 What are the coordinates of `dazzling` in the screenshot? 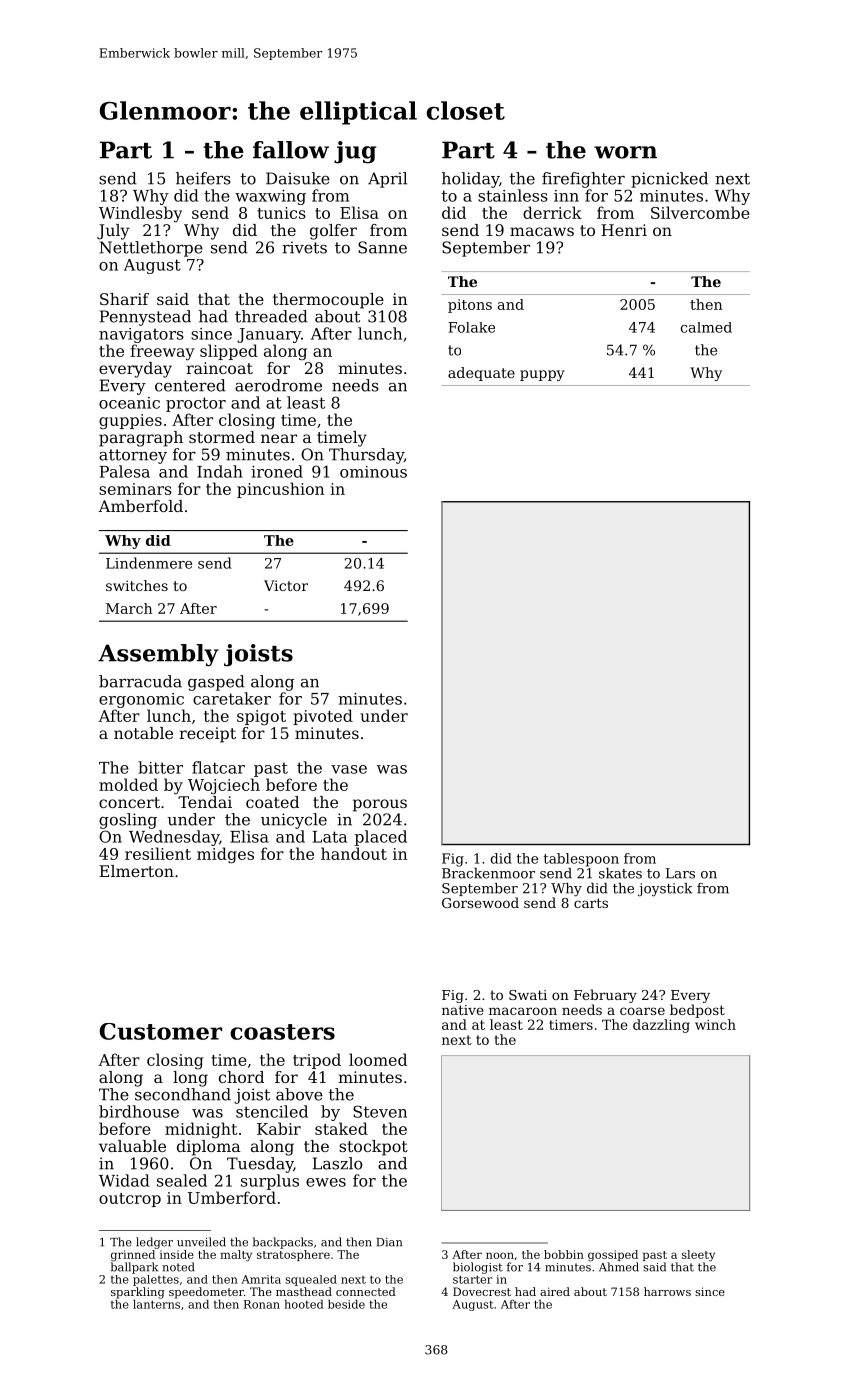 It's located at (661, 1026).
